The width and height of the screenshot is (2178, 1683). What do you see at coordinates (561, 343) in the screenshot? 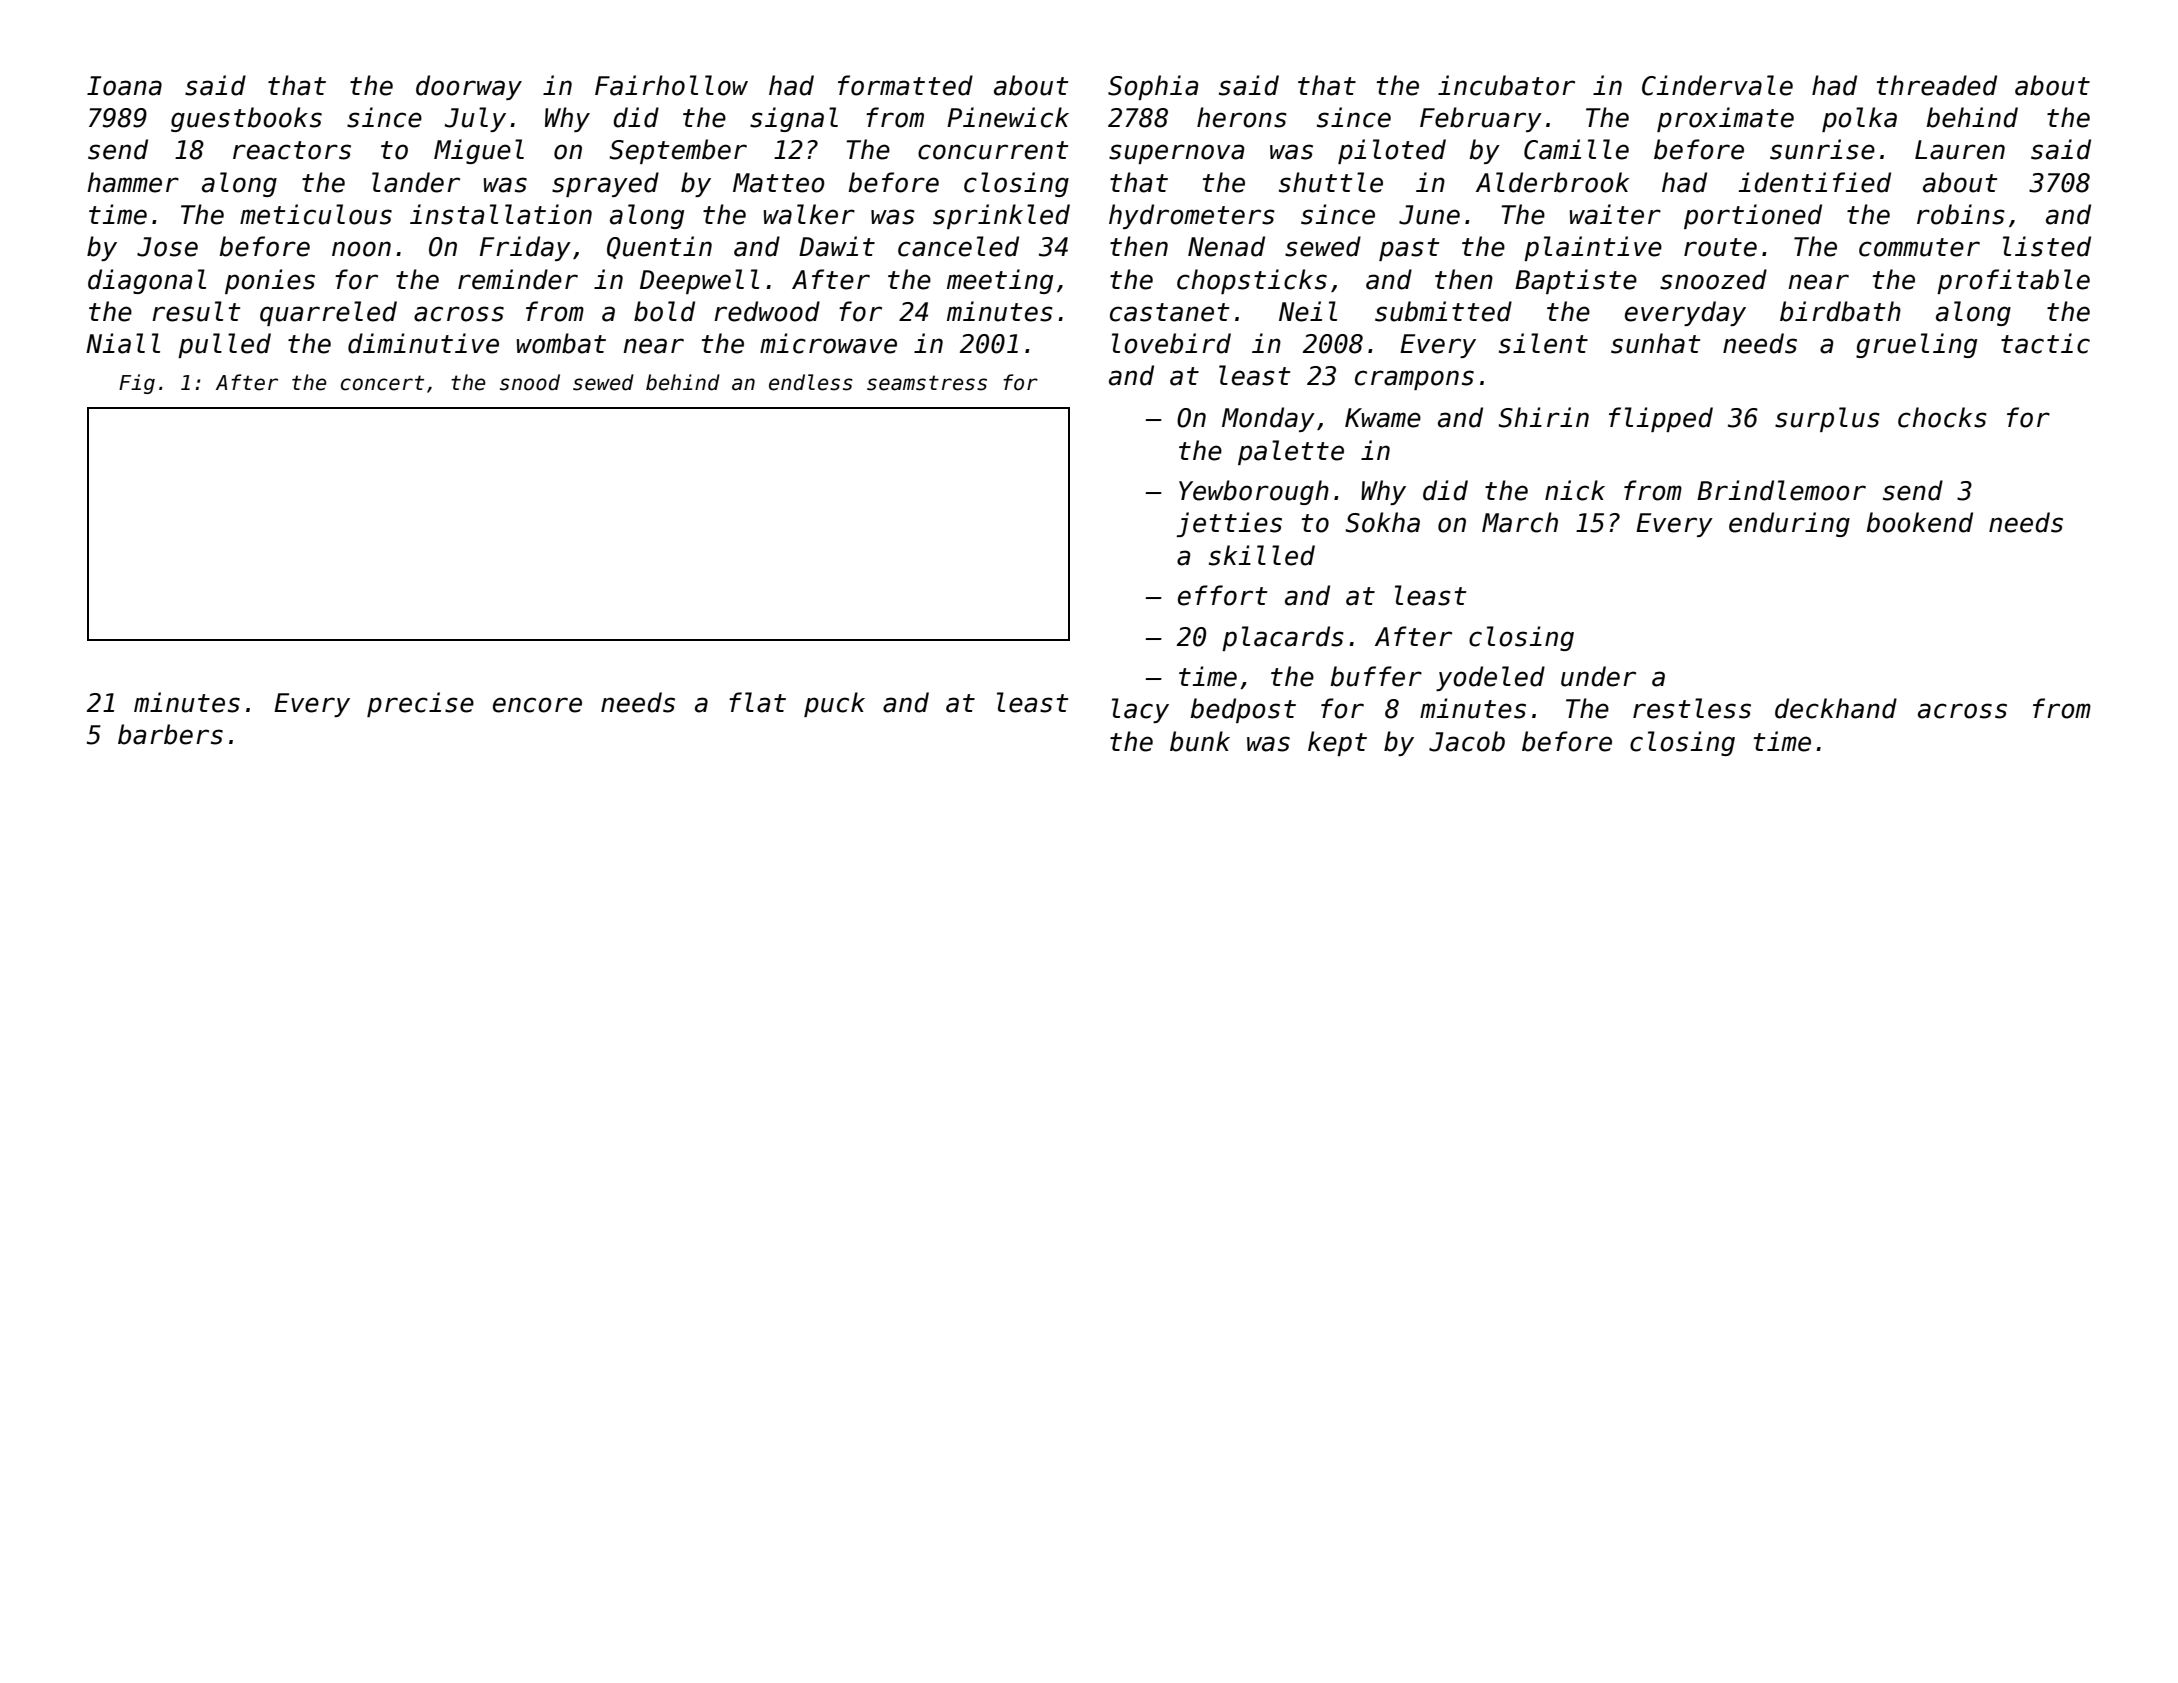
I see `wombat` at bounding box center [561, 343].
